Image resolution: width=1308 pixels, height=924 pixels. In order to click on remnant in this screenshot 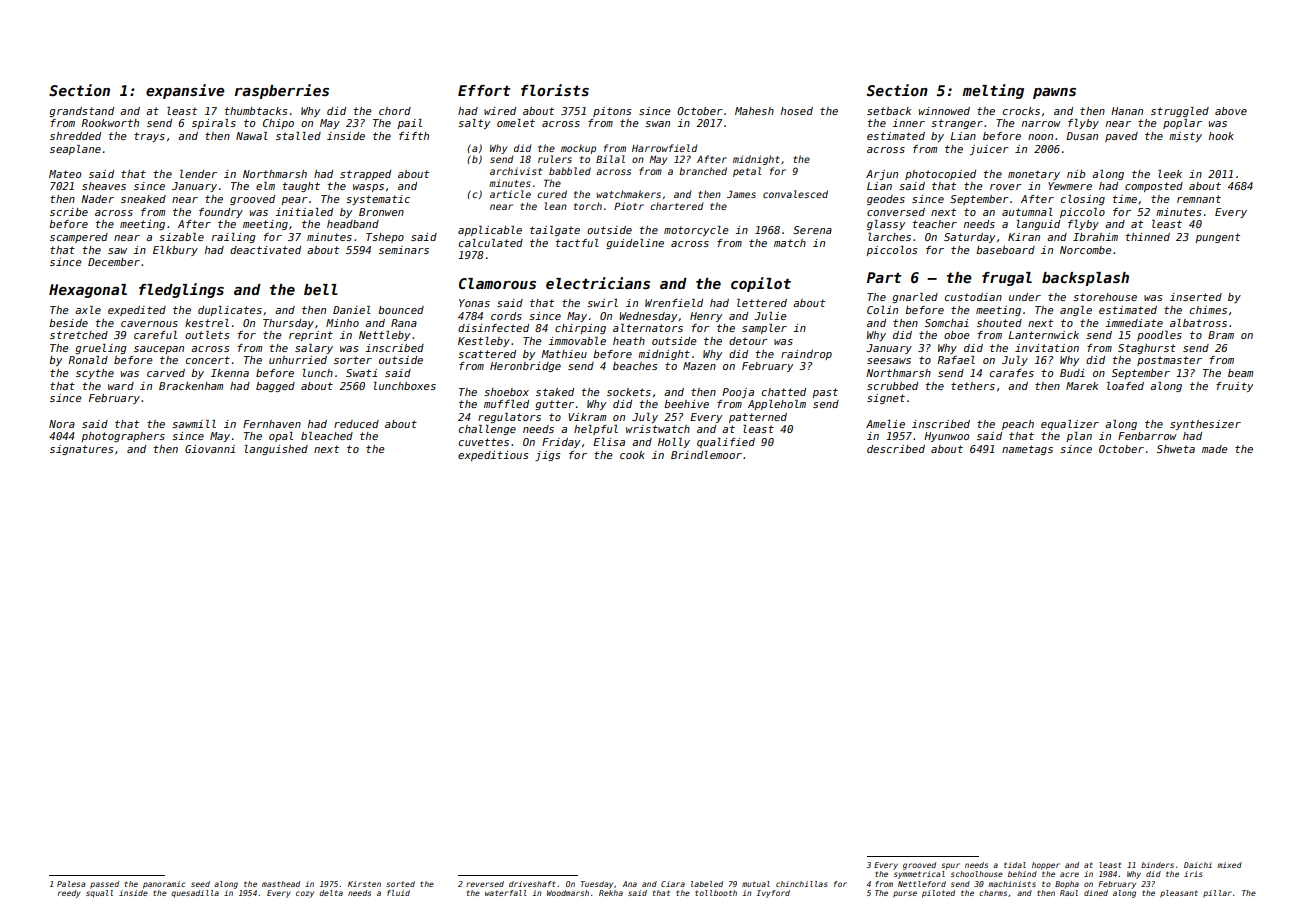, I will do `click(1199, 199)`.
